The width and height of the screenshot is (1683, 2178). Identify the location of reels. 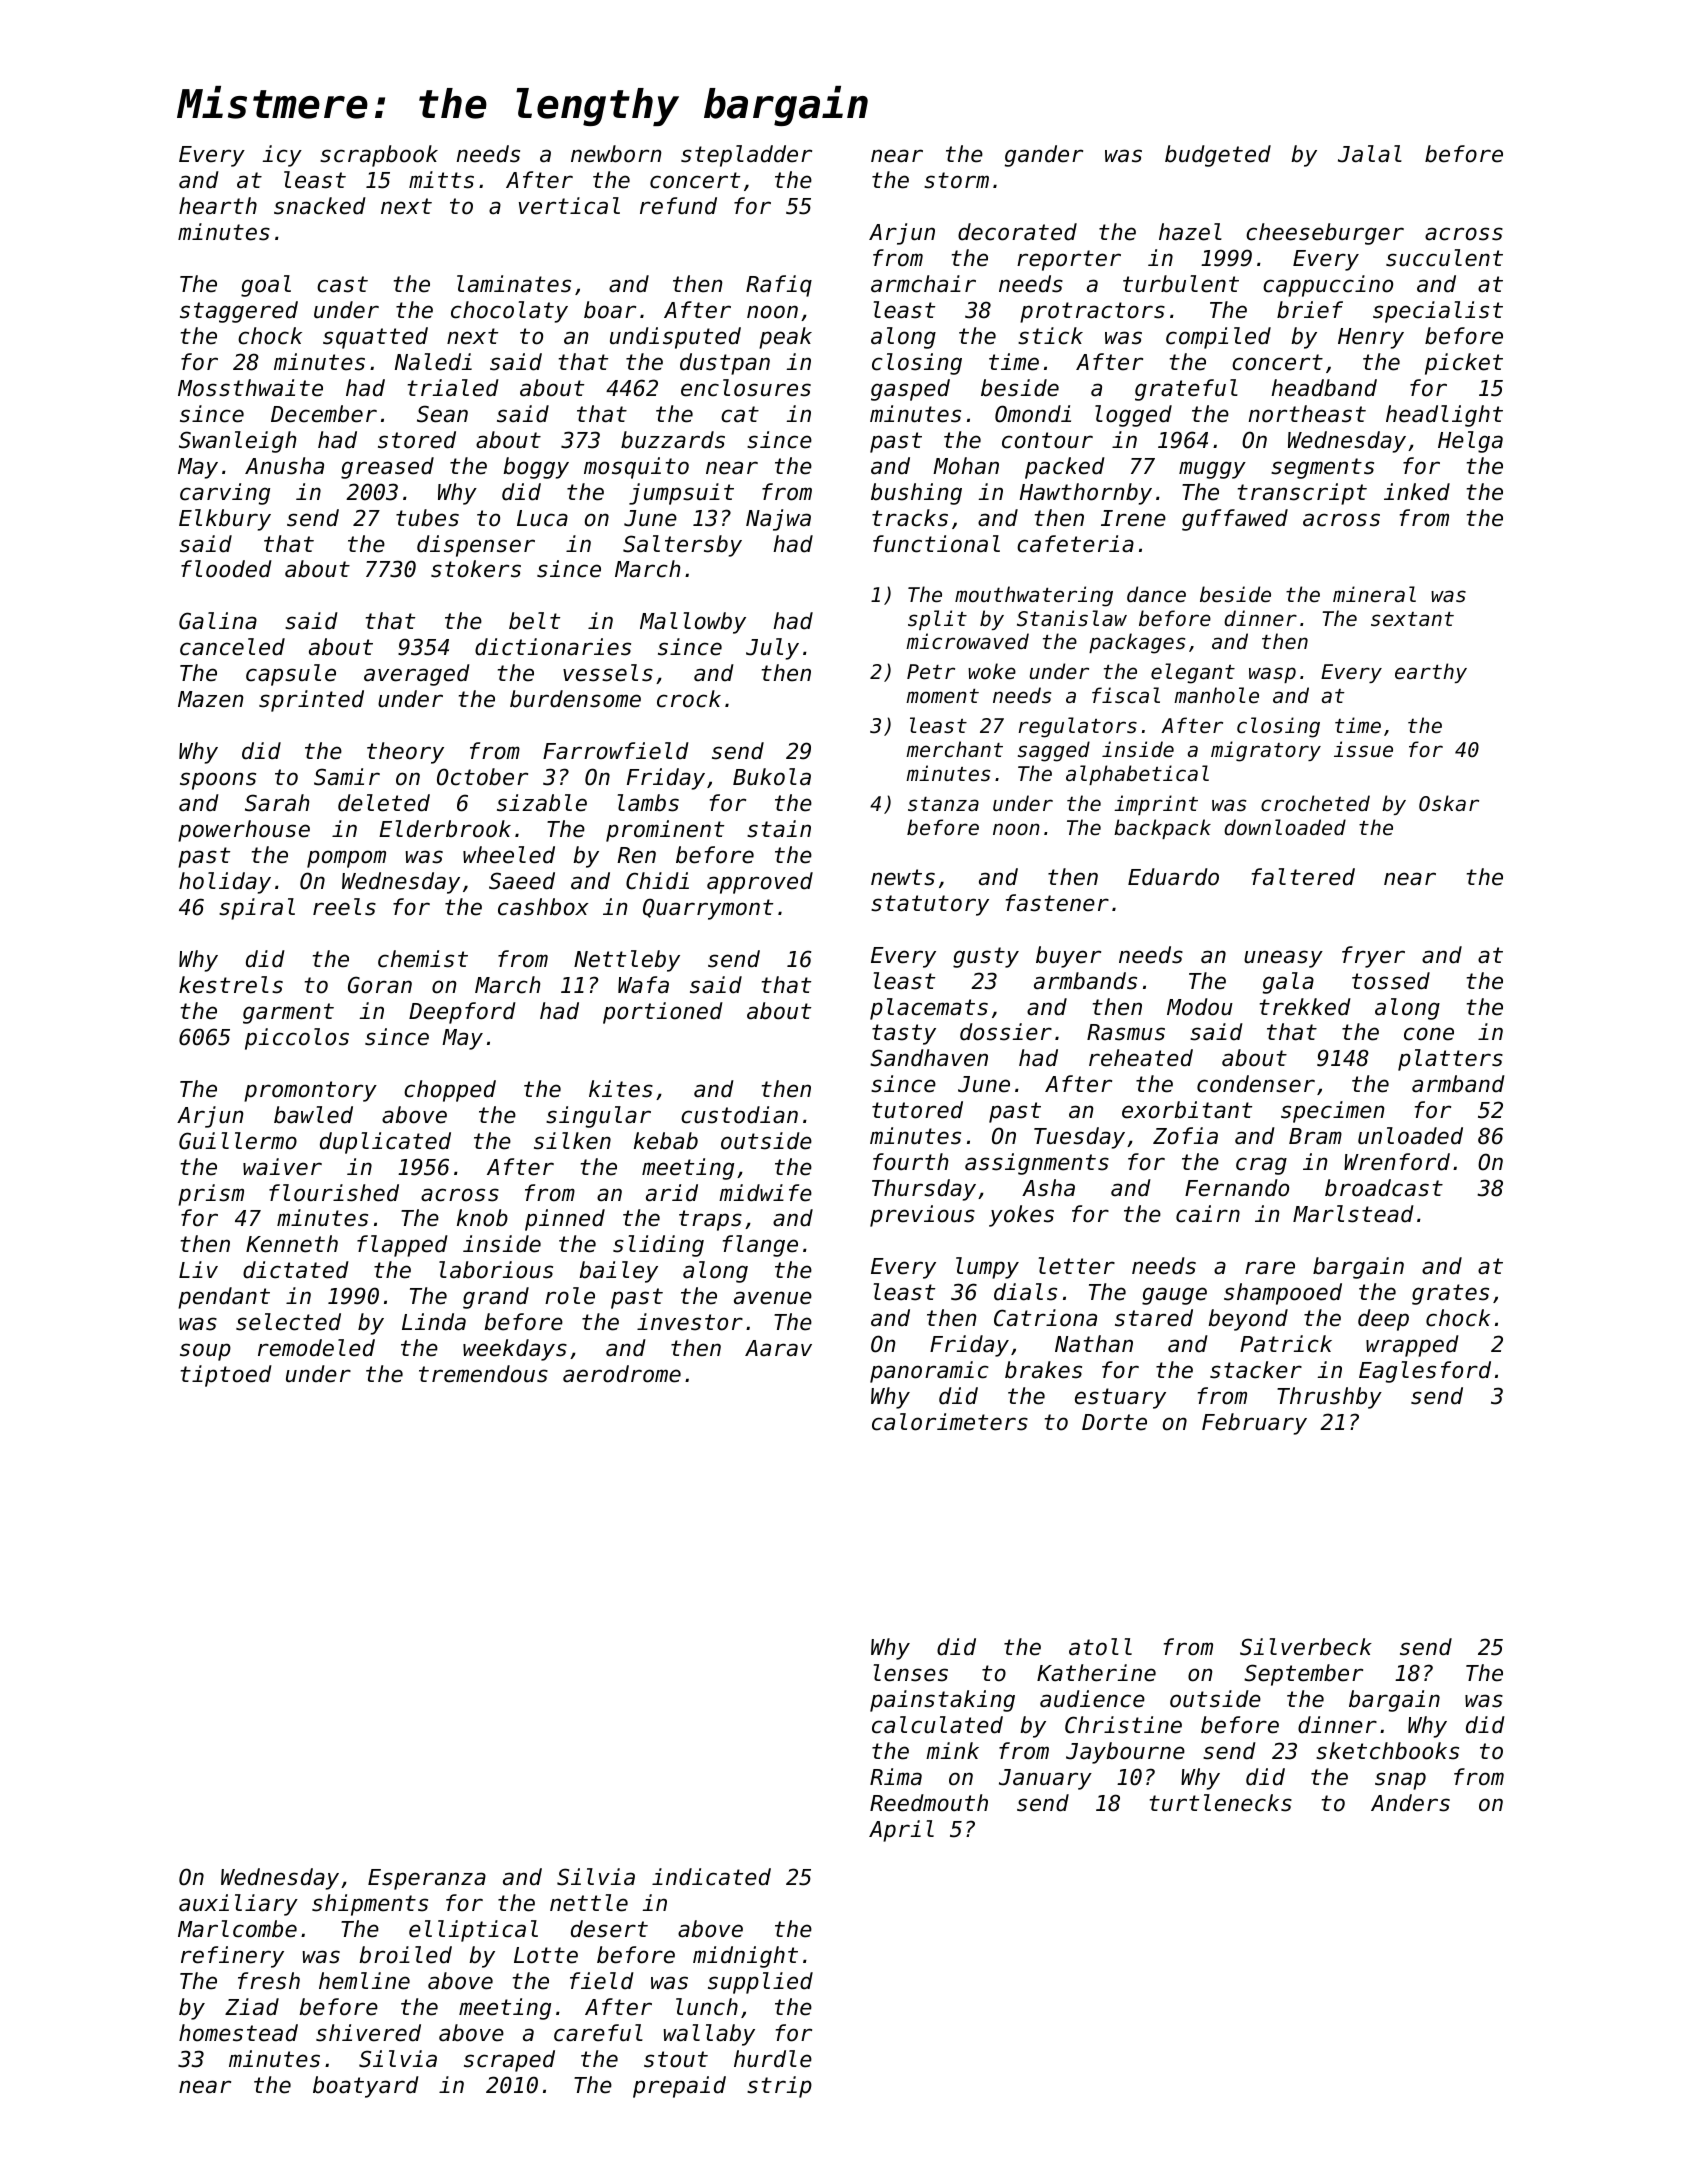
(344, 907).
